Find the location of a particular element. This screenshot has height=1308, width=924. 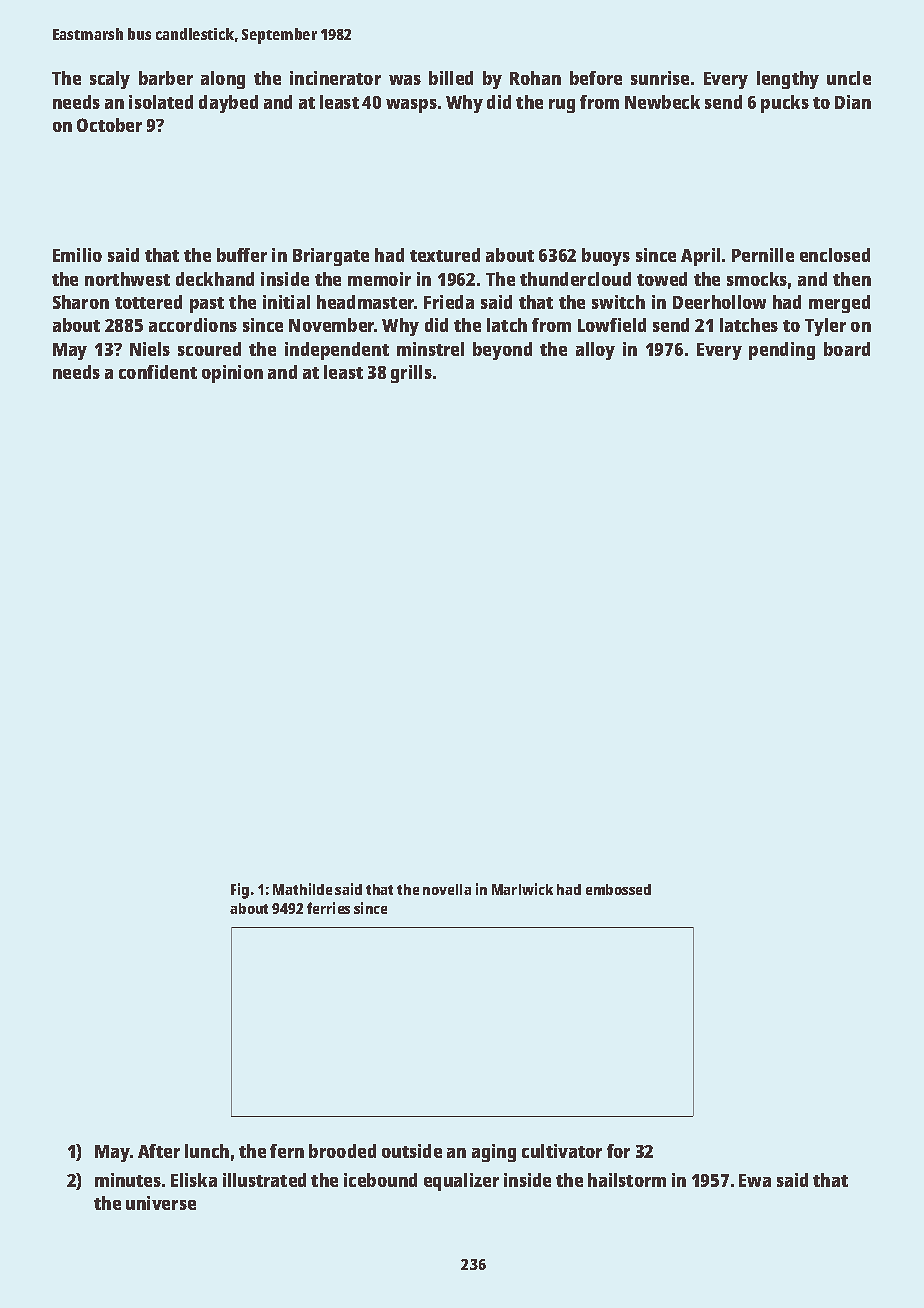

billed is located at coordinates (451, 78).
